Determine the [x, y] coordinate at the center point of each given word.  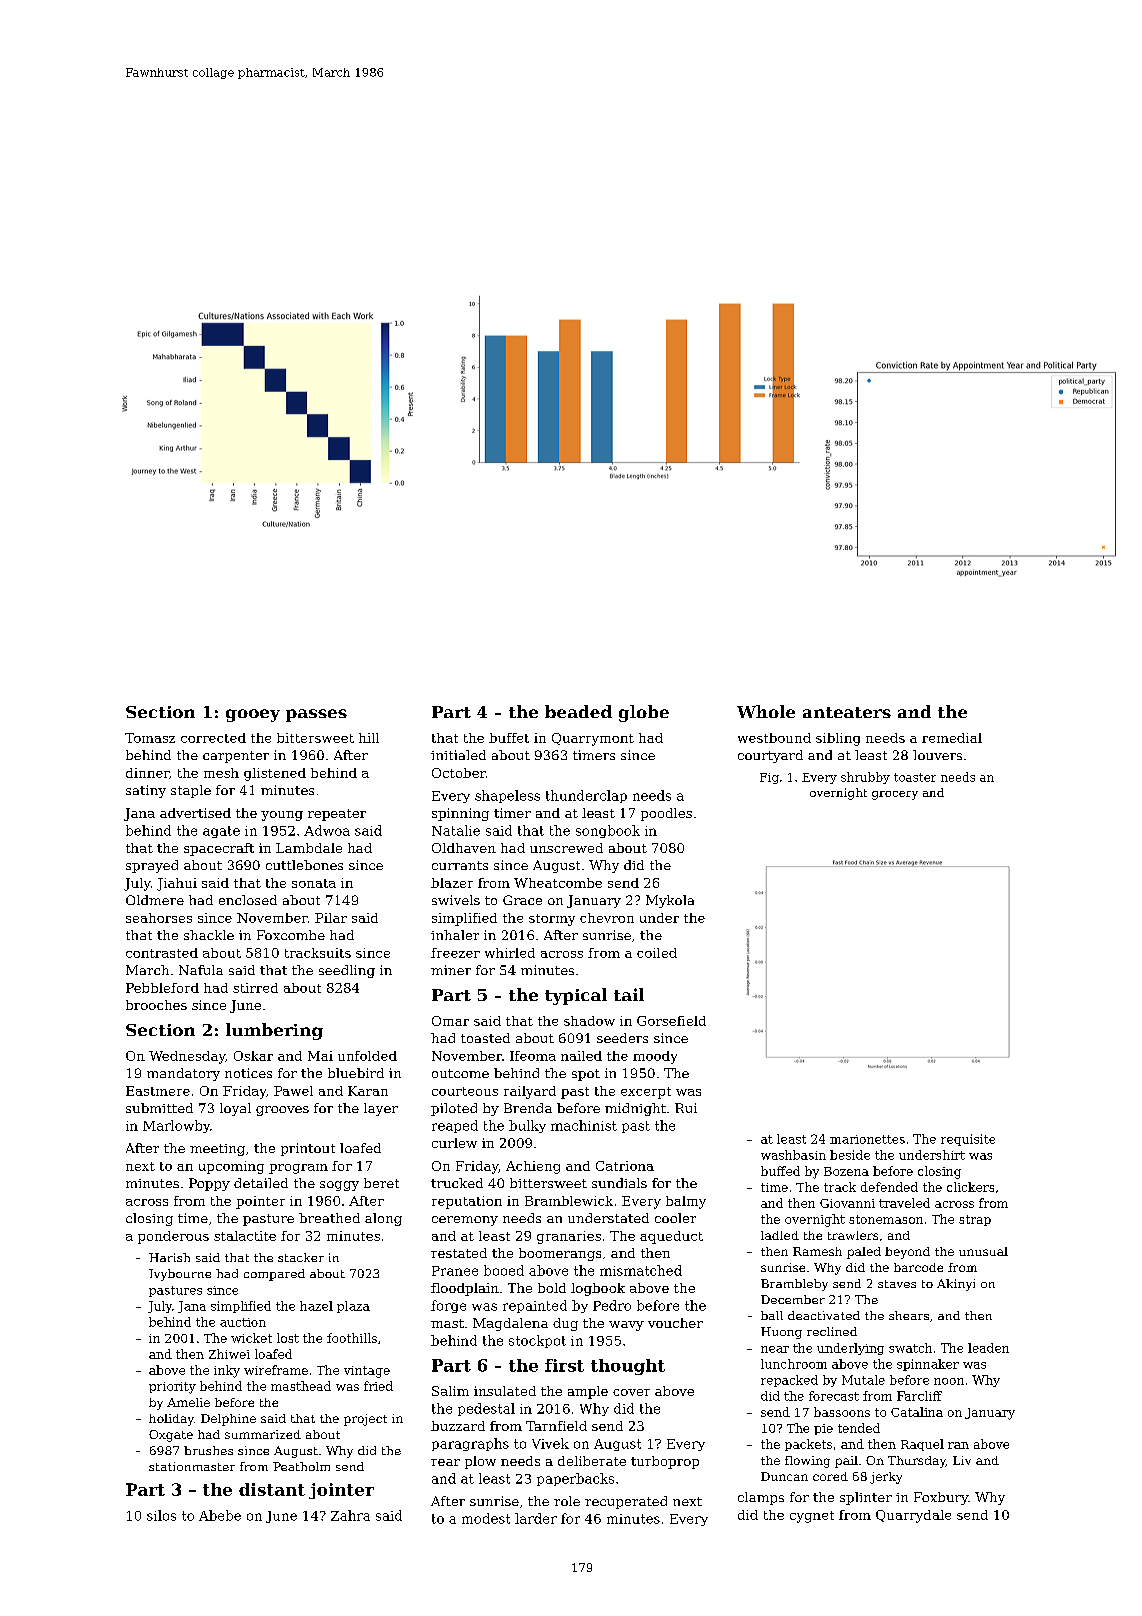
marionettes [867, 1139]
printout [308, 1149]
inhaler [455, 935]
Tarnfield [556, 1426]
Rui [686, 1108]
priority [172, 1388]
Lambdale [309, 848]
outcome [460, 1073]
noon [949, 1381]
